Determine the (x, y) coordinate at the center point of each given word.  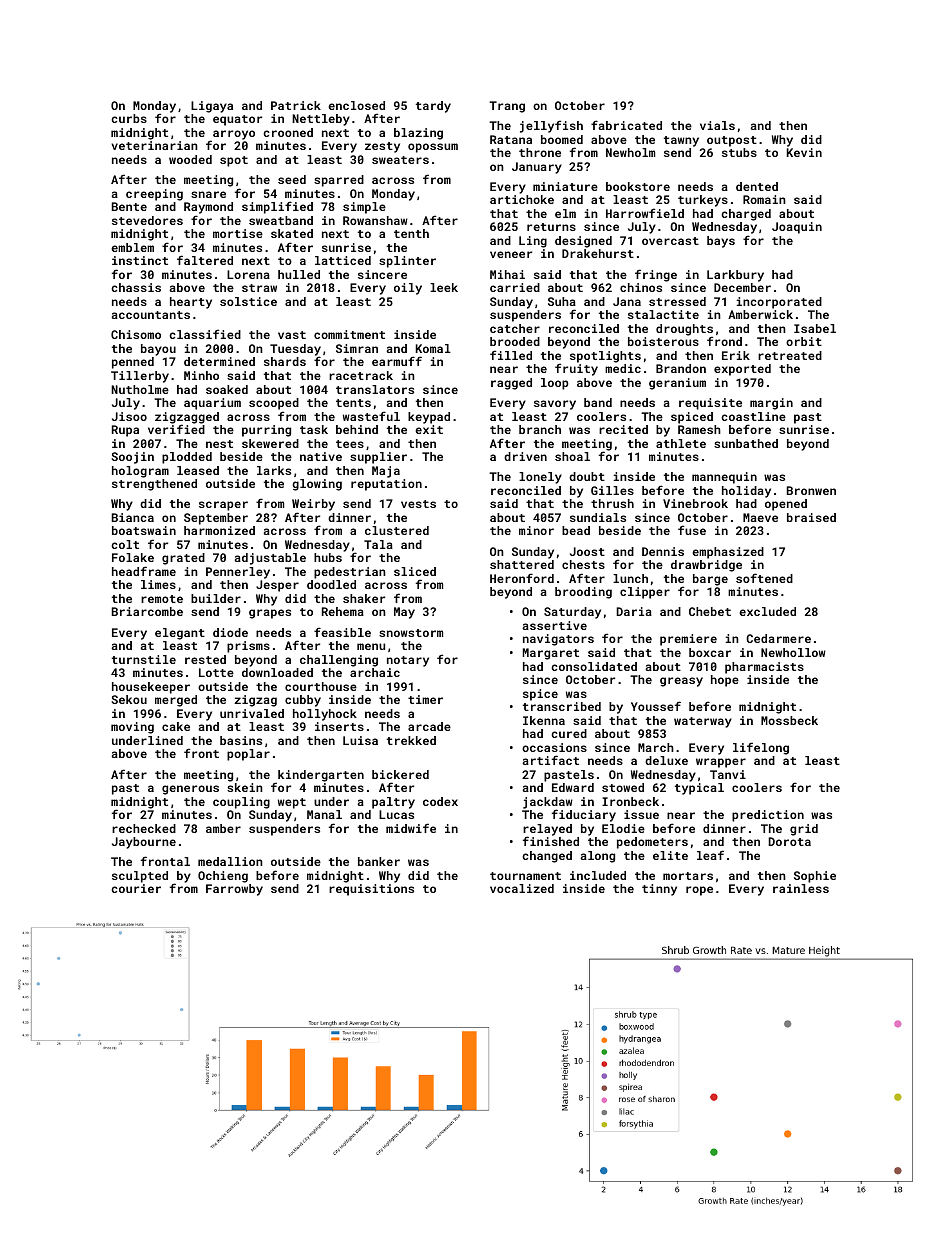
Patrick (296, 105)
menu (371, 646)
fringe (656, 275)
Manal (324, 814)
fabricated (626, 125)
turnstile (144, 659)
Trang (507, 107)
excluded (767, 611)
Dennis (663, 551)
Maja (386, 472)
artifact (550, 760)
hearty (191, 303)
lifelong (761, 748)
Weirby (313, 505)
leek (444, 287)
